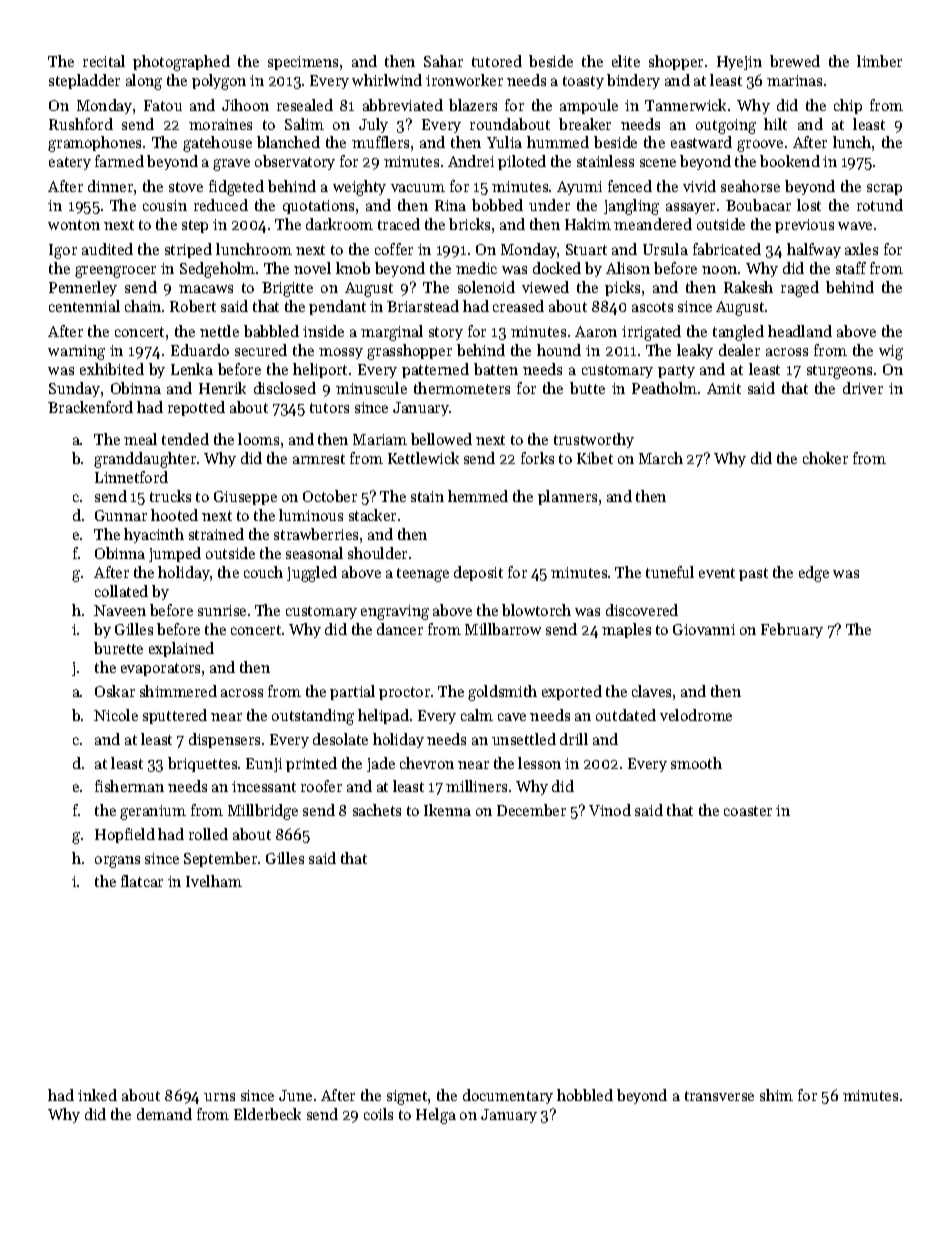 This document has width=952, height=1233. What do you see at coordinates (574, 739) in the document?
I see `drill` at bounding box center [574, 739].
